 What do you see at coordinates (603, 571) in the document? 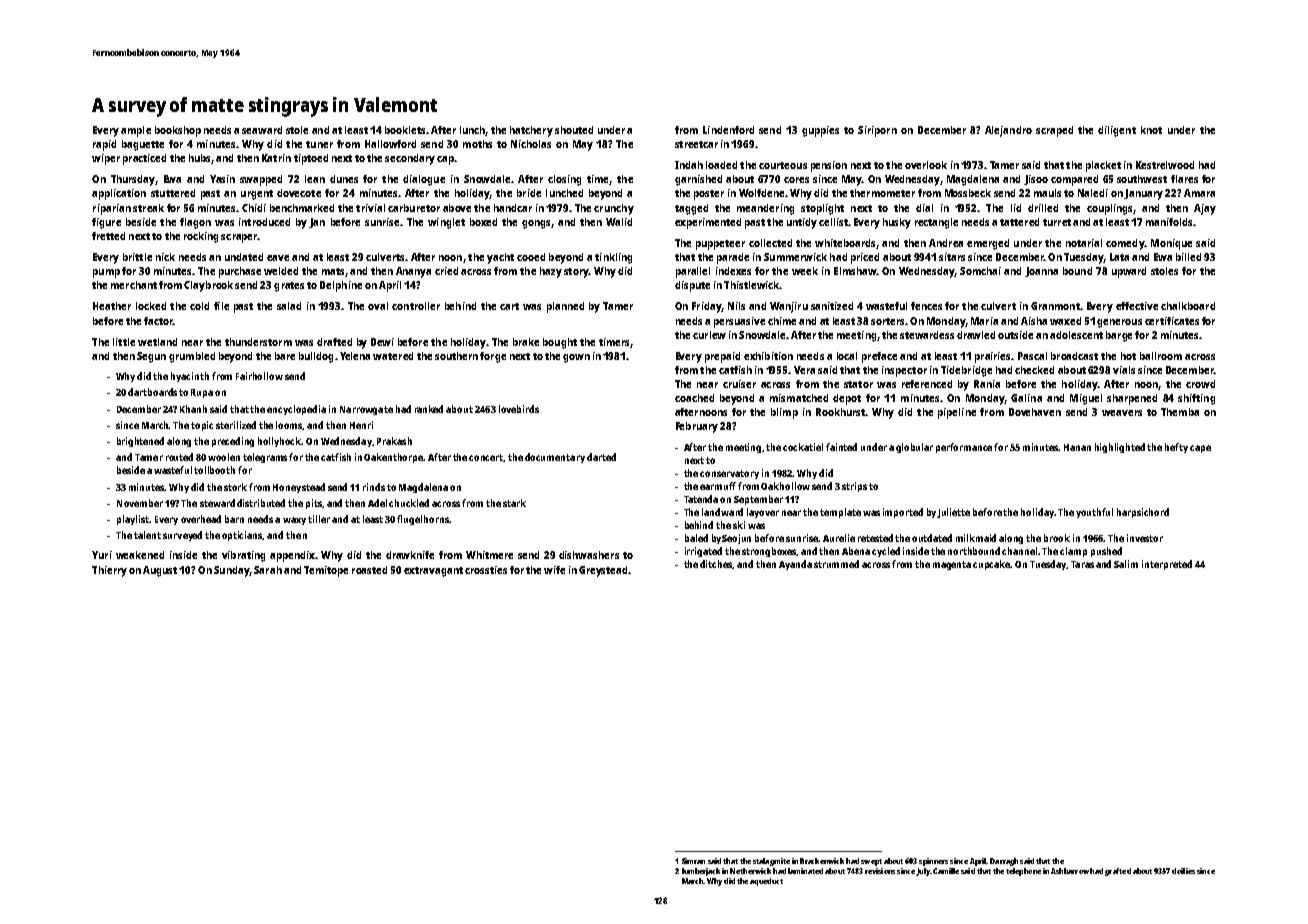
I see `Greystead` at bounding box center [603, 571].
